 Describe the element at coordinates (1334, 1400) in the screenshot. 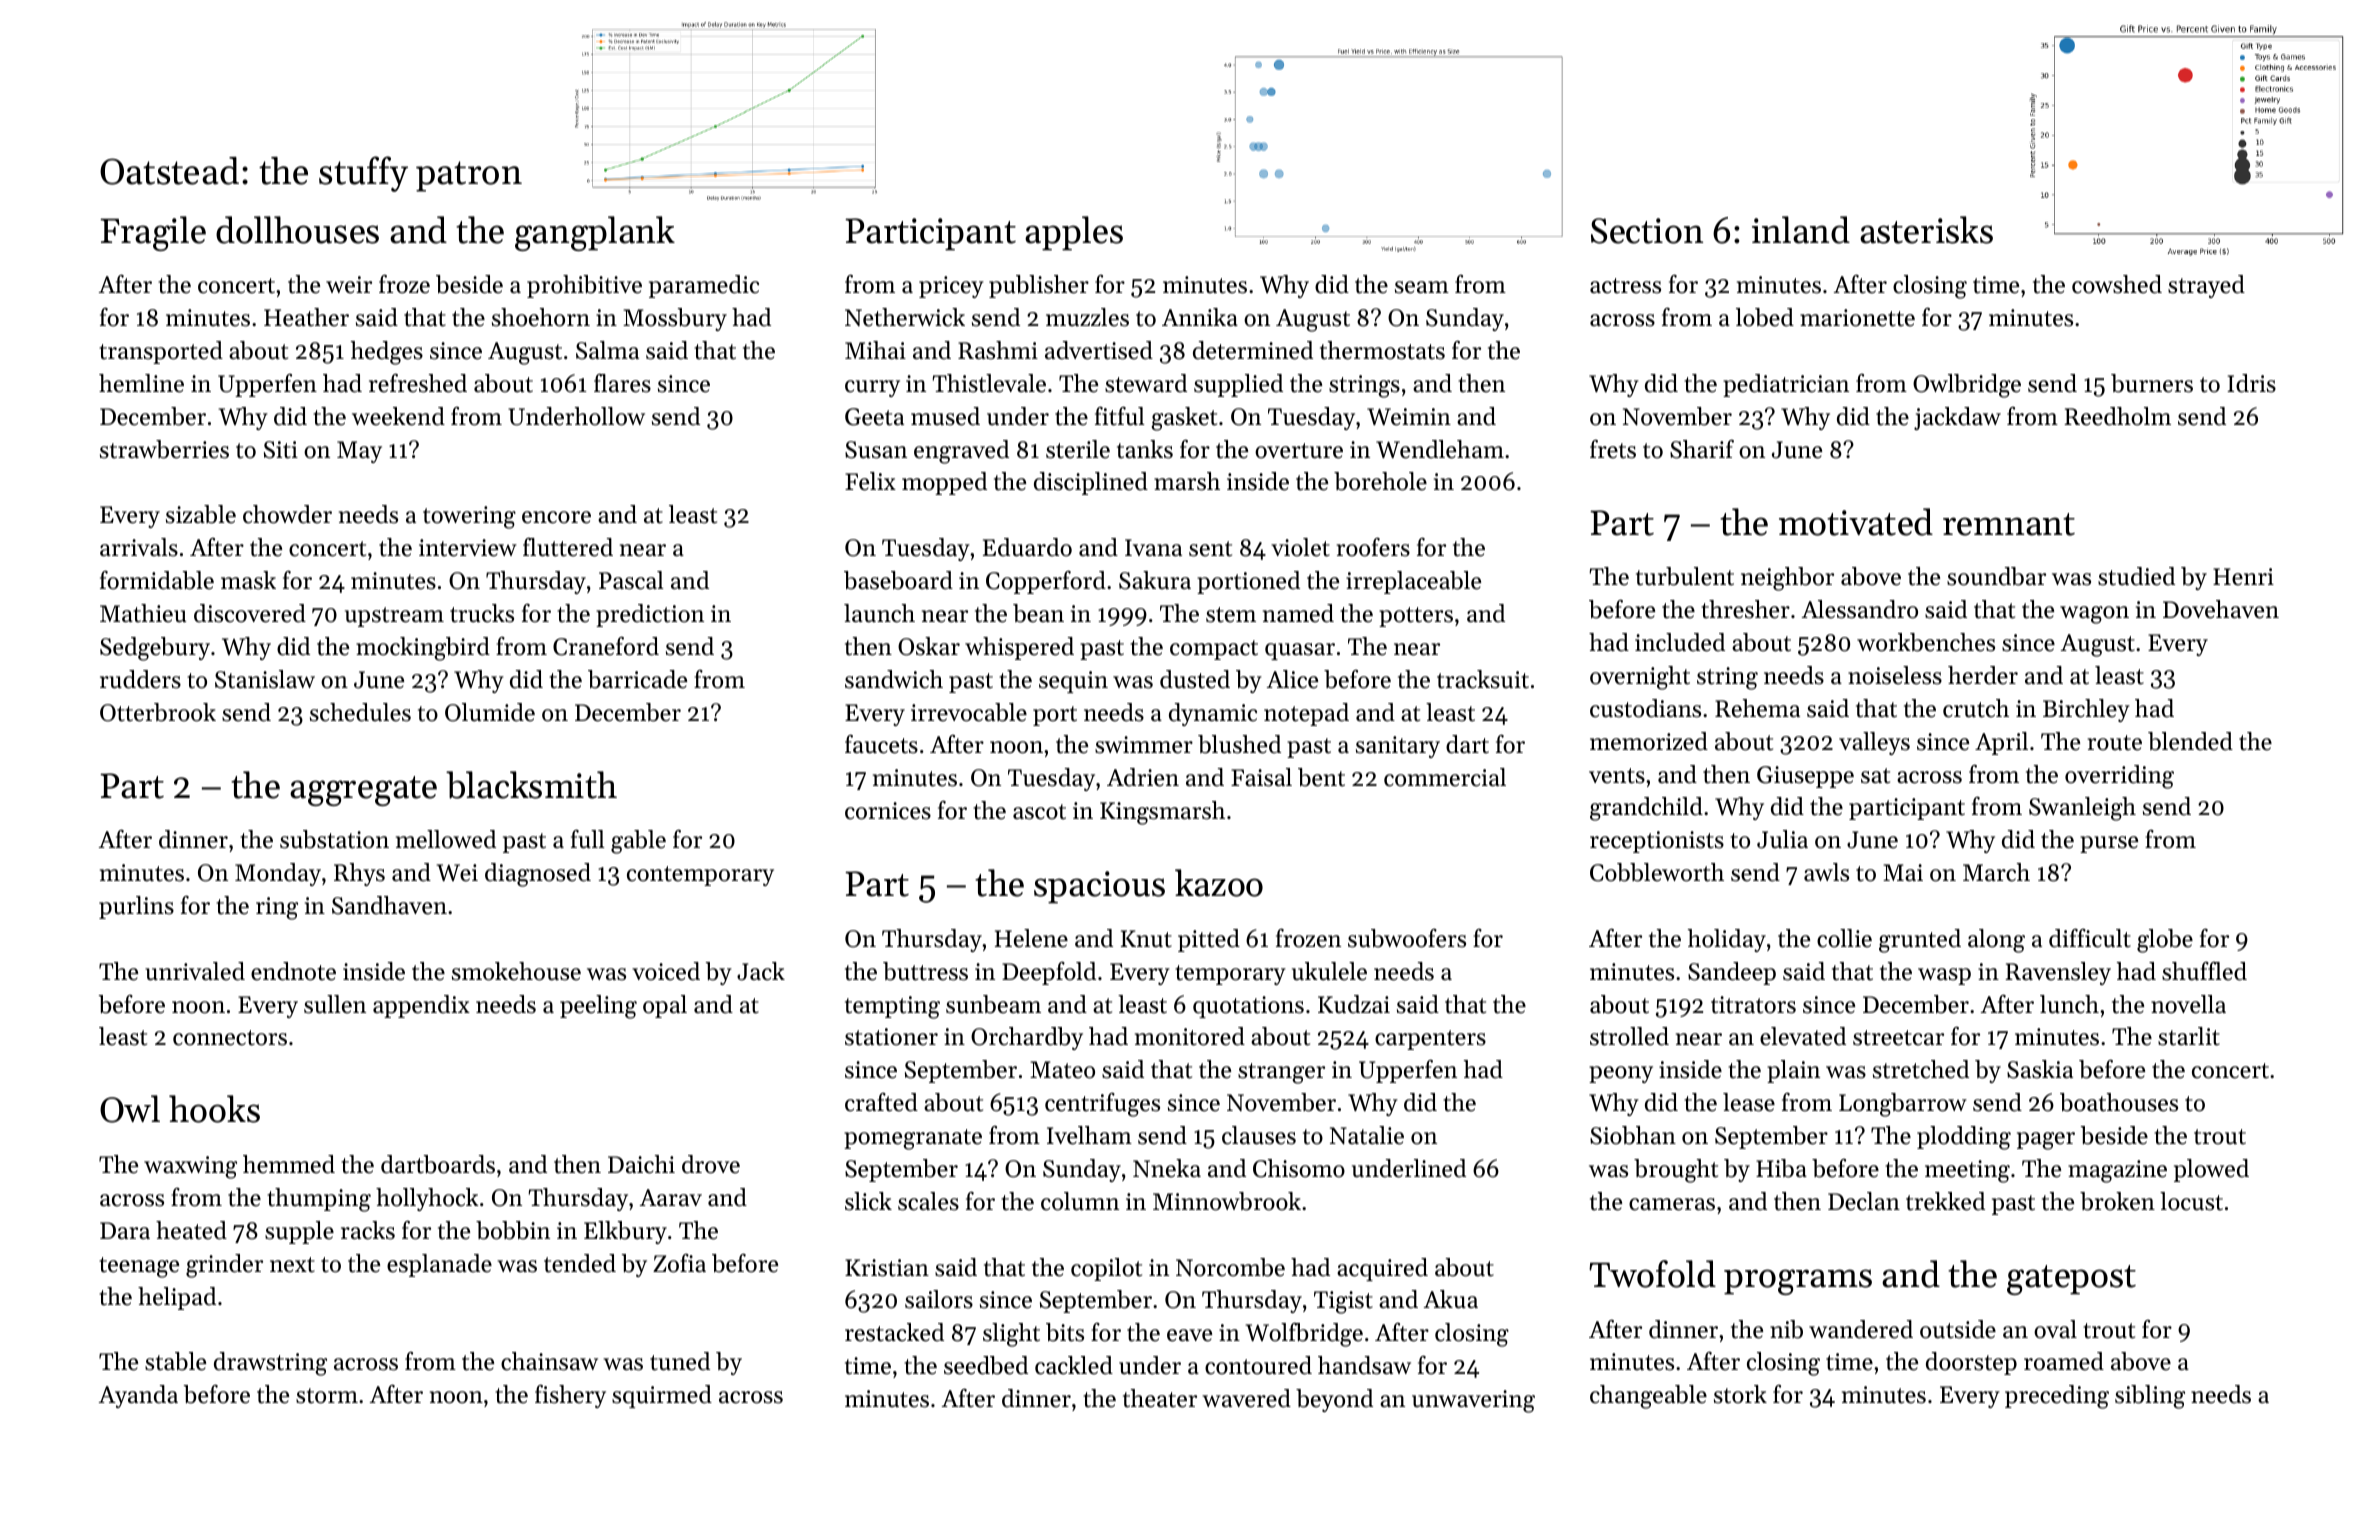

I see `beyond` at that location.
